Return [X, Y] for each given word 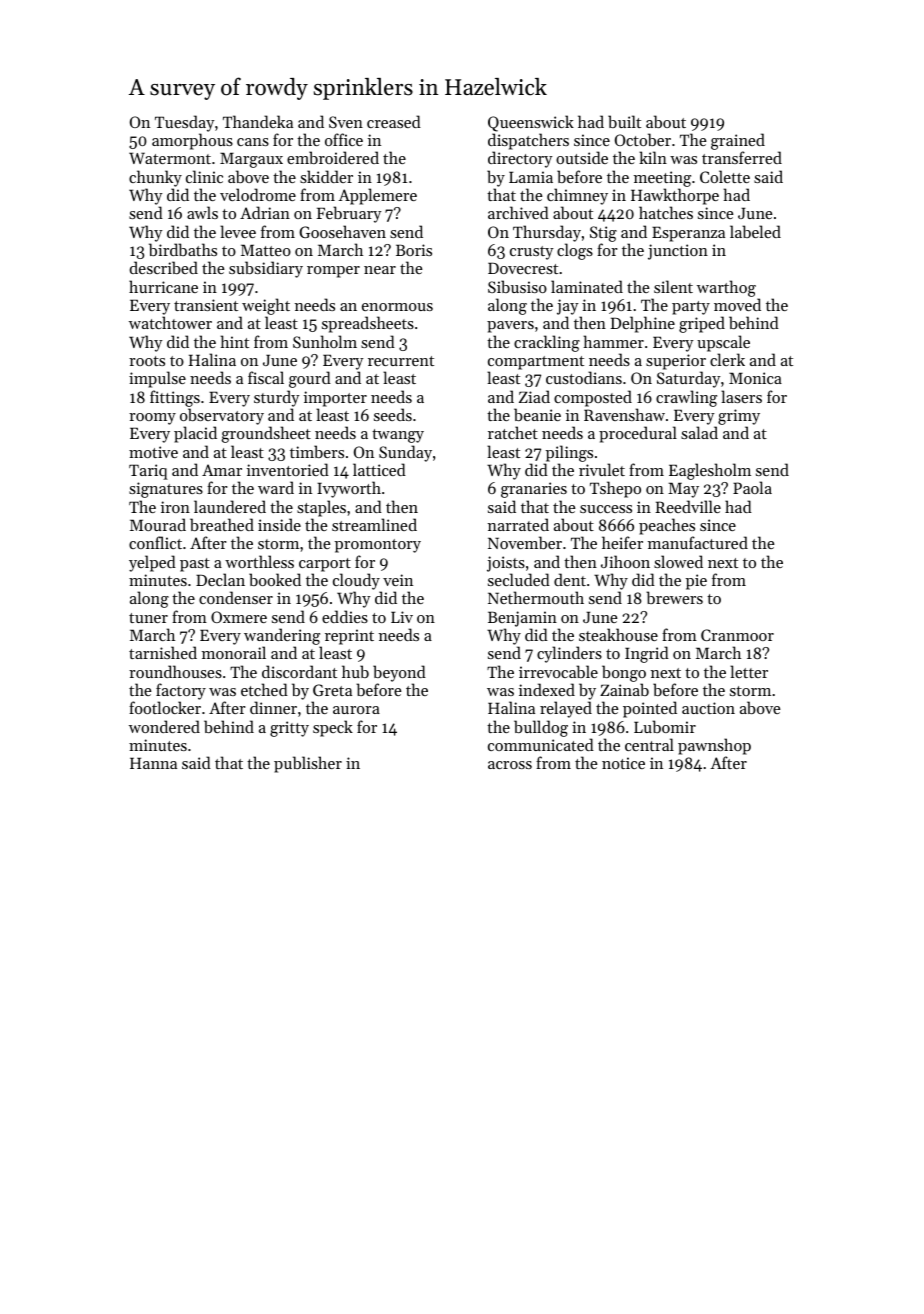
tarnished [163, 652]
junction [678, 252]
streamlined [374, 524]
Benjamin [522, 619]
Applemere [377, 196]
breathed [222, 524]
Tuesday [185, 123]
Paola [752, 487]
